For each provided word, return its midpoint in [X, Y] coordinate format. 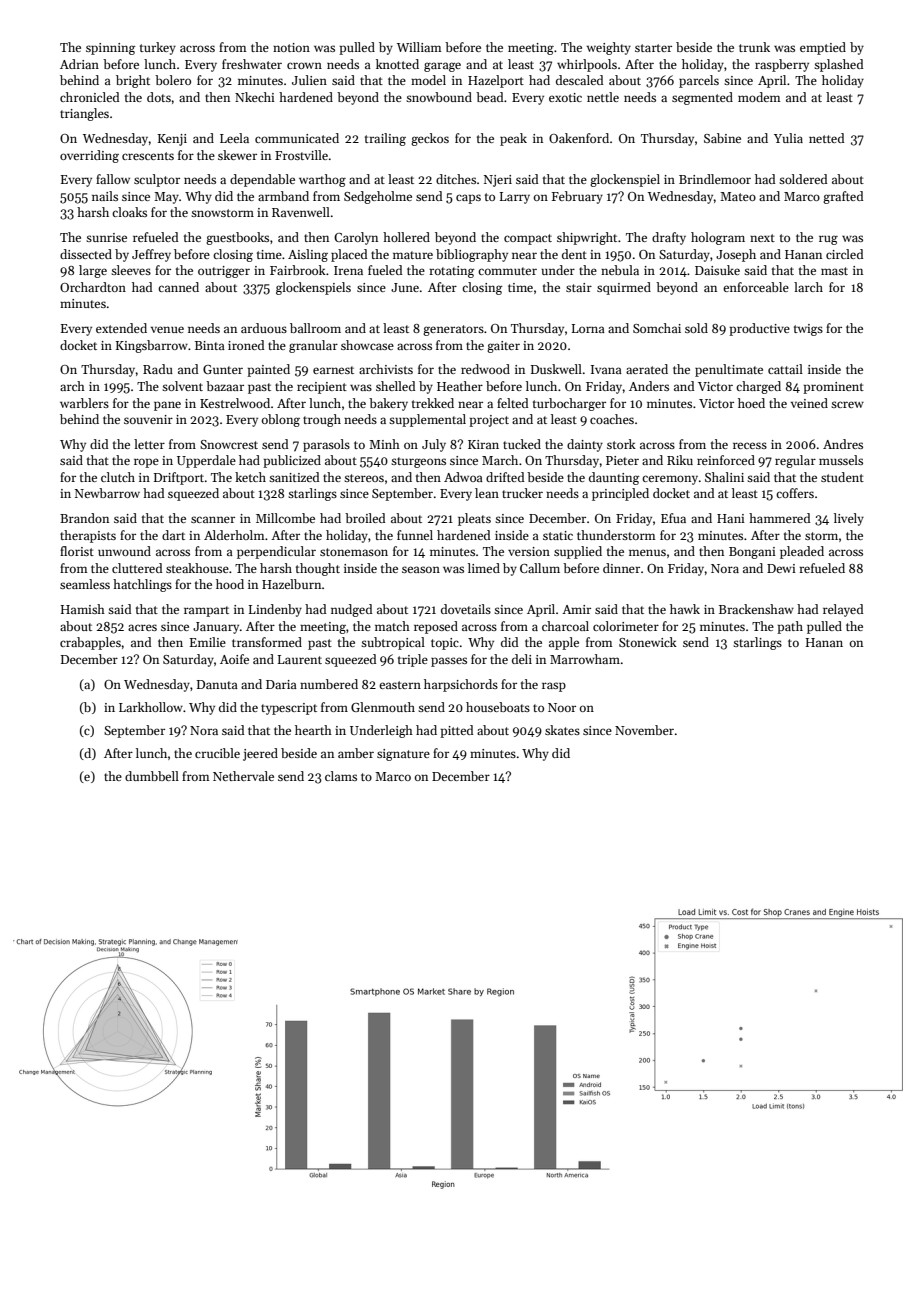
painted [268, 370]
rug [828, 240]
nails [105, 196]
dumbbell [152, 776]
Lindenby [275, 610]
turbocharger [569, 404]
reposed [436, 627]
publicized [292, 461]
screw [847, 404]
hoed [751, 403]
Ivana [606, 369]
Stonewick [648, 642]
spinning [111, 49]
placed [349, 255]
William [419, 47]
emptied [823, 48]
